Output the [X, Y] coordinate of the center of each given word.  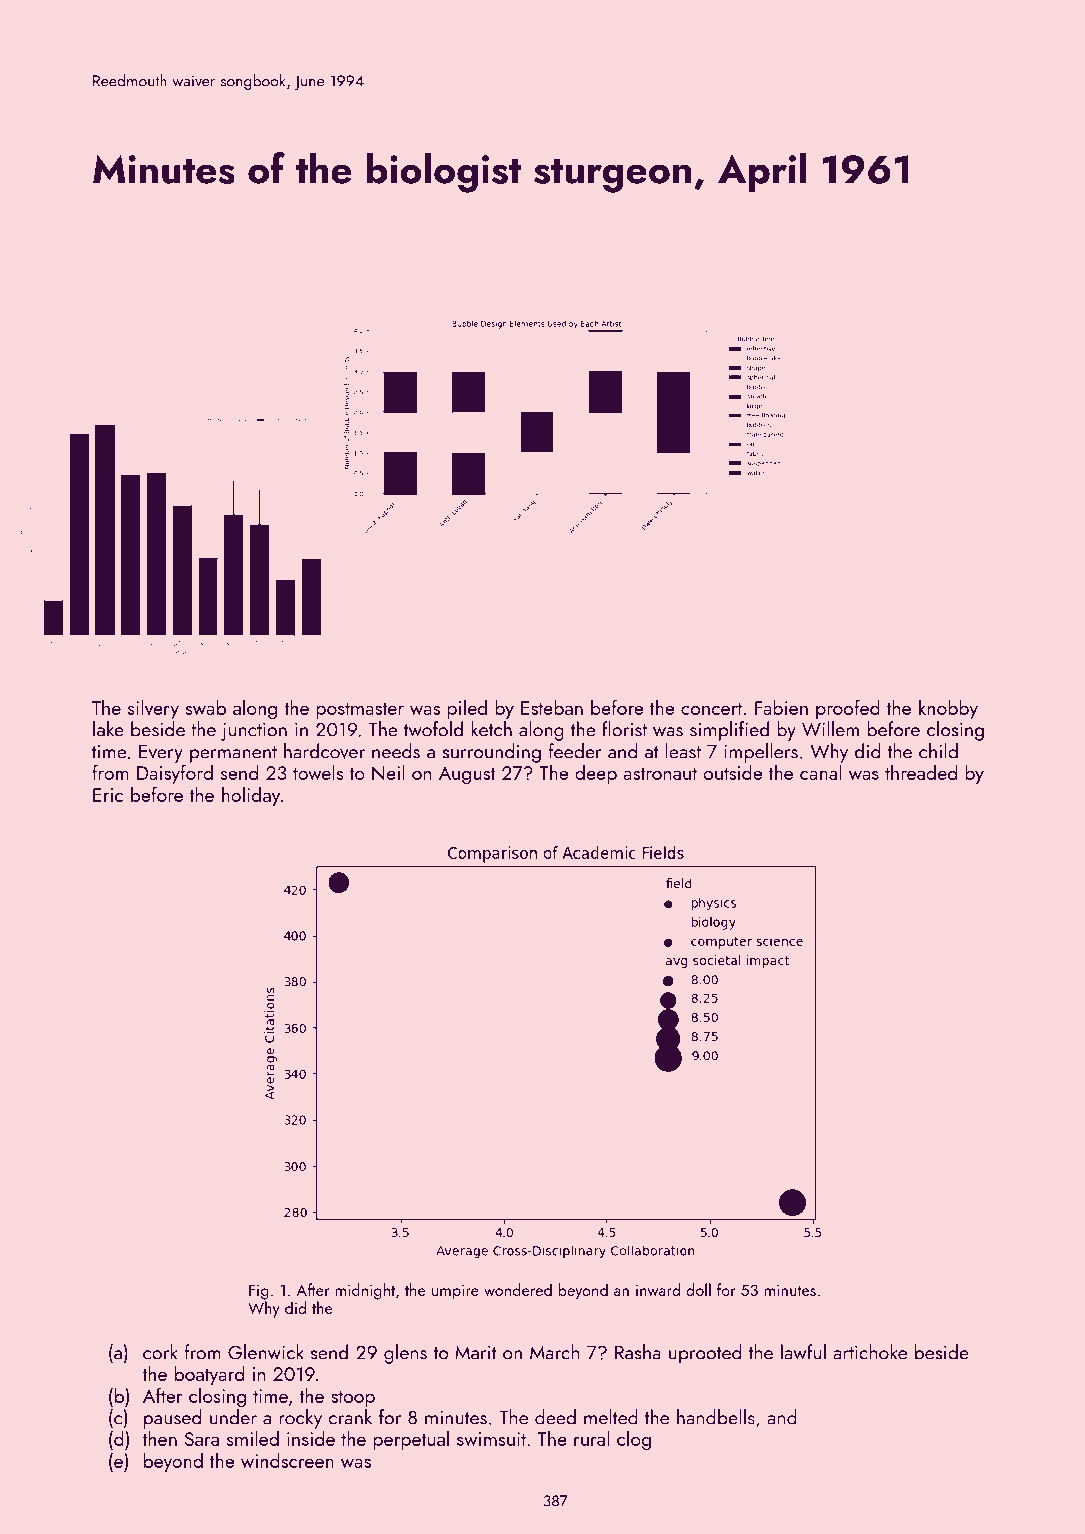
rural [591, 1438]
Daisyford [175, 774]
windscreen [287, 1460]
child [938, 751]
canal [820, 772]
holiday [251, 796]
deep [596, 774]
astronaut [660, 773]
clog [634, 1440]
